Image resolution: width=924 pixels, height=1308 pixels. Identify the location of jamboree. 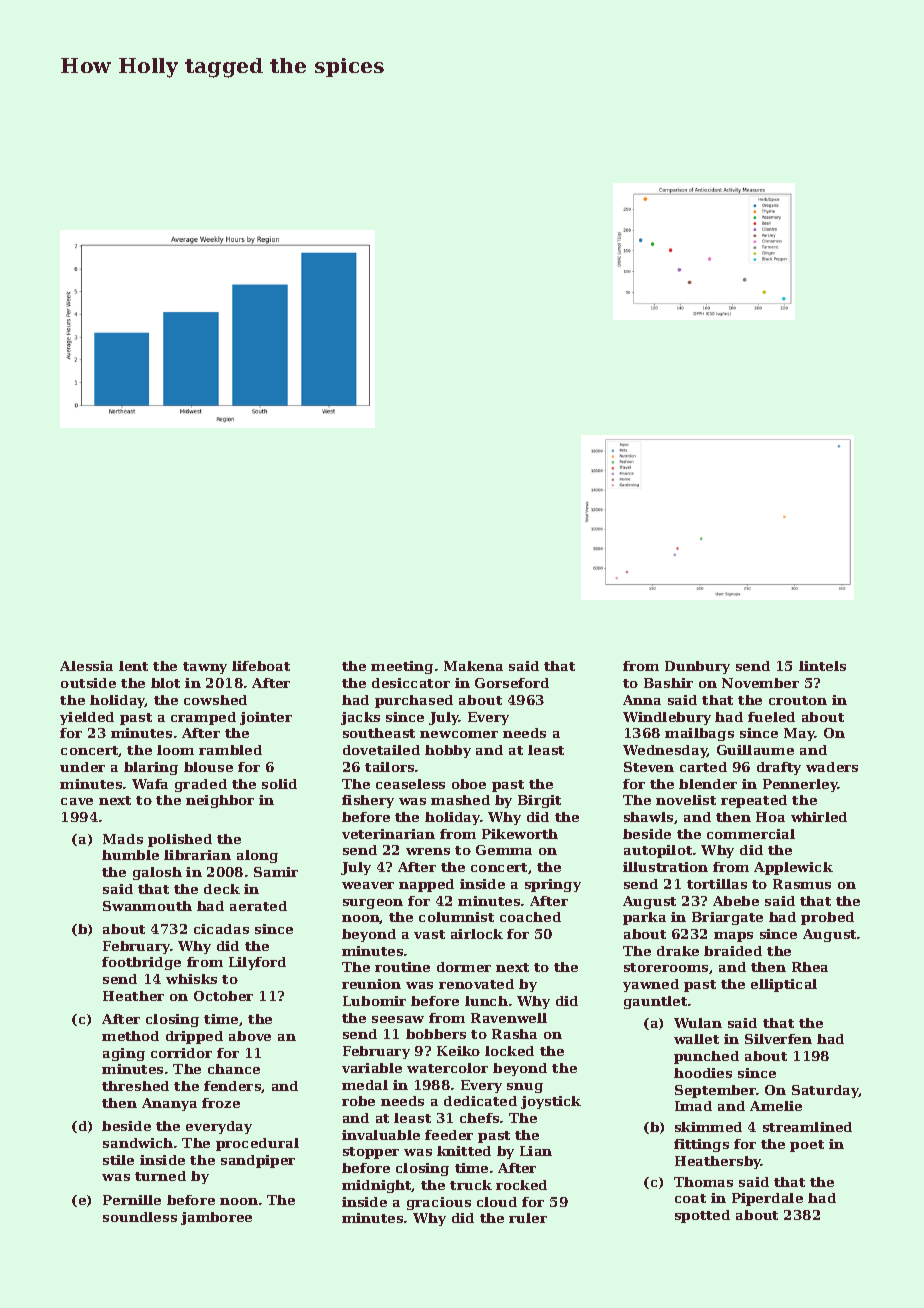
(216, 1218).
